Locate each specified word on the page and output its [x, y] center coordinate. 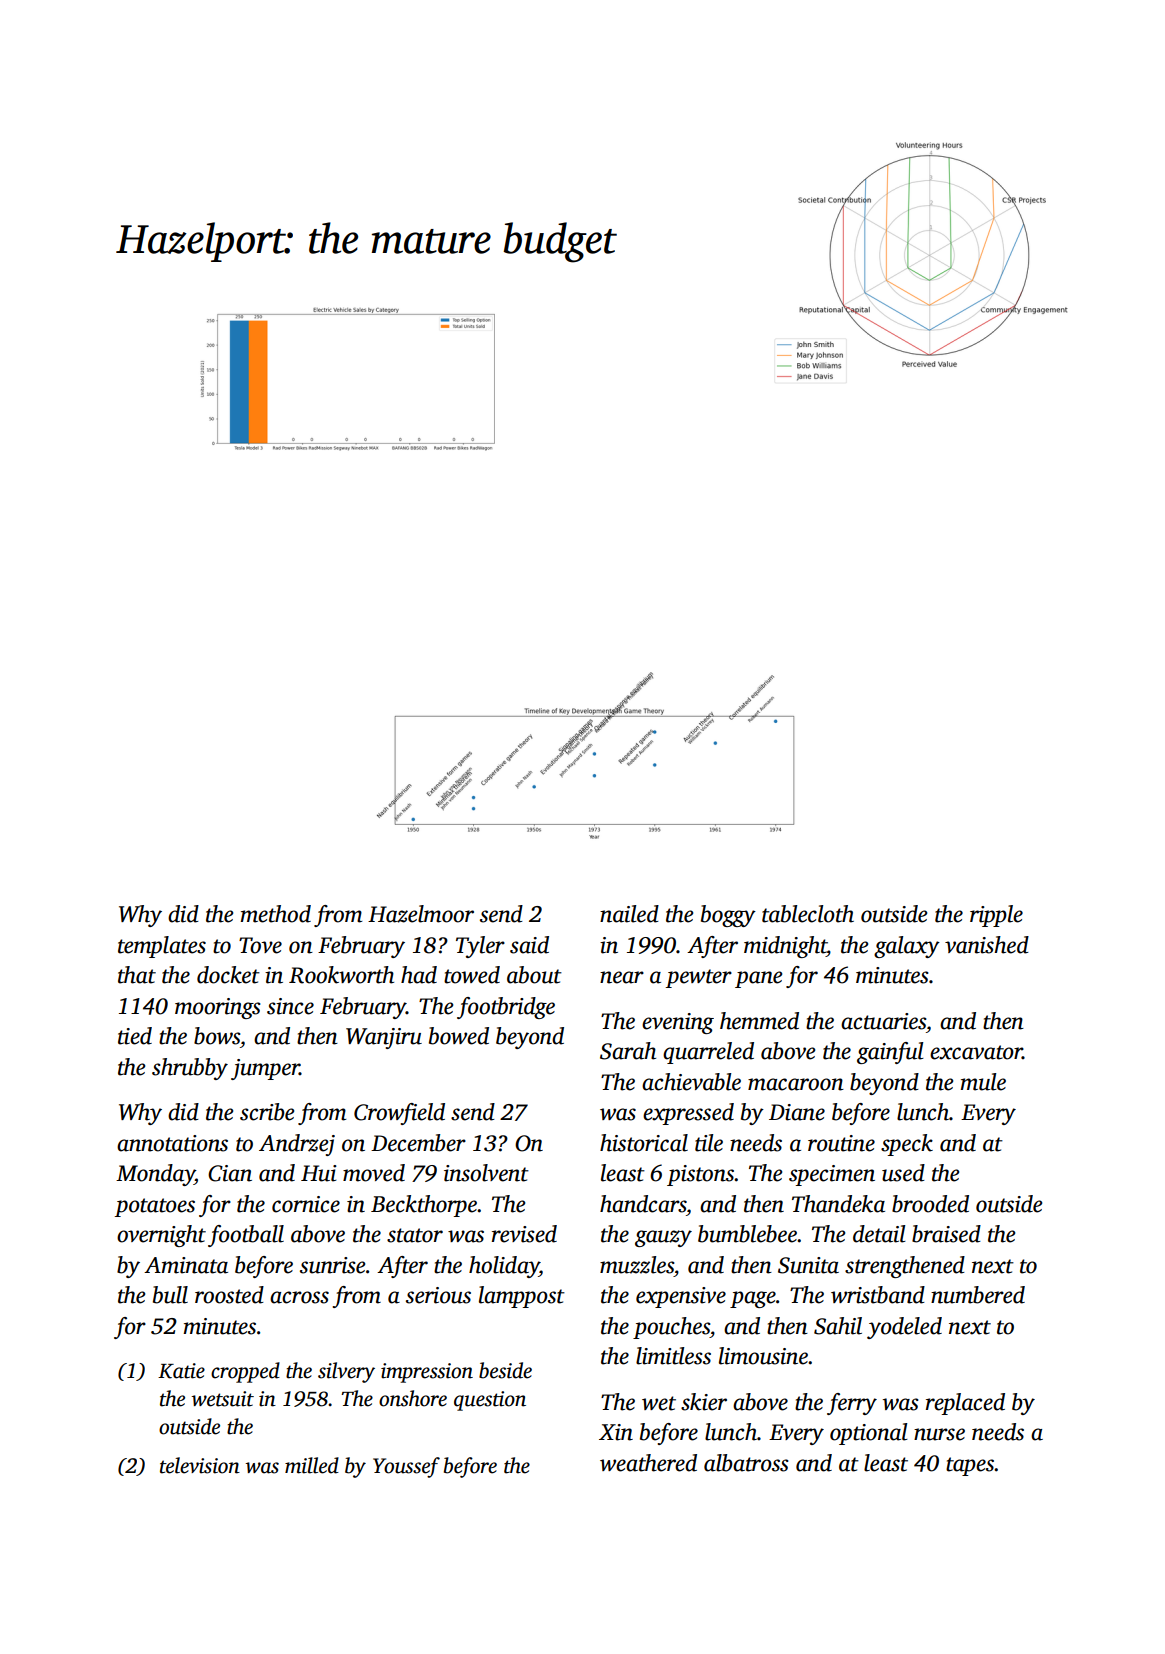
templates [162, 947]
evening [678, 1023]
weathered [648, 1463]
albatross [746, 1463]
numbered [978, 1295]
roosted [229, 1295]
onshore [413, 1398]
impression [427, 1373]
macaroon [796, 1084]
